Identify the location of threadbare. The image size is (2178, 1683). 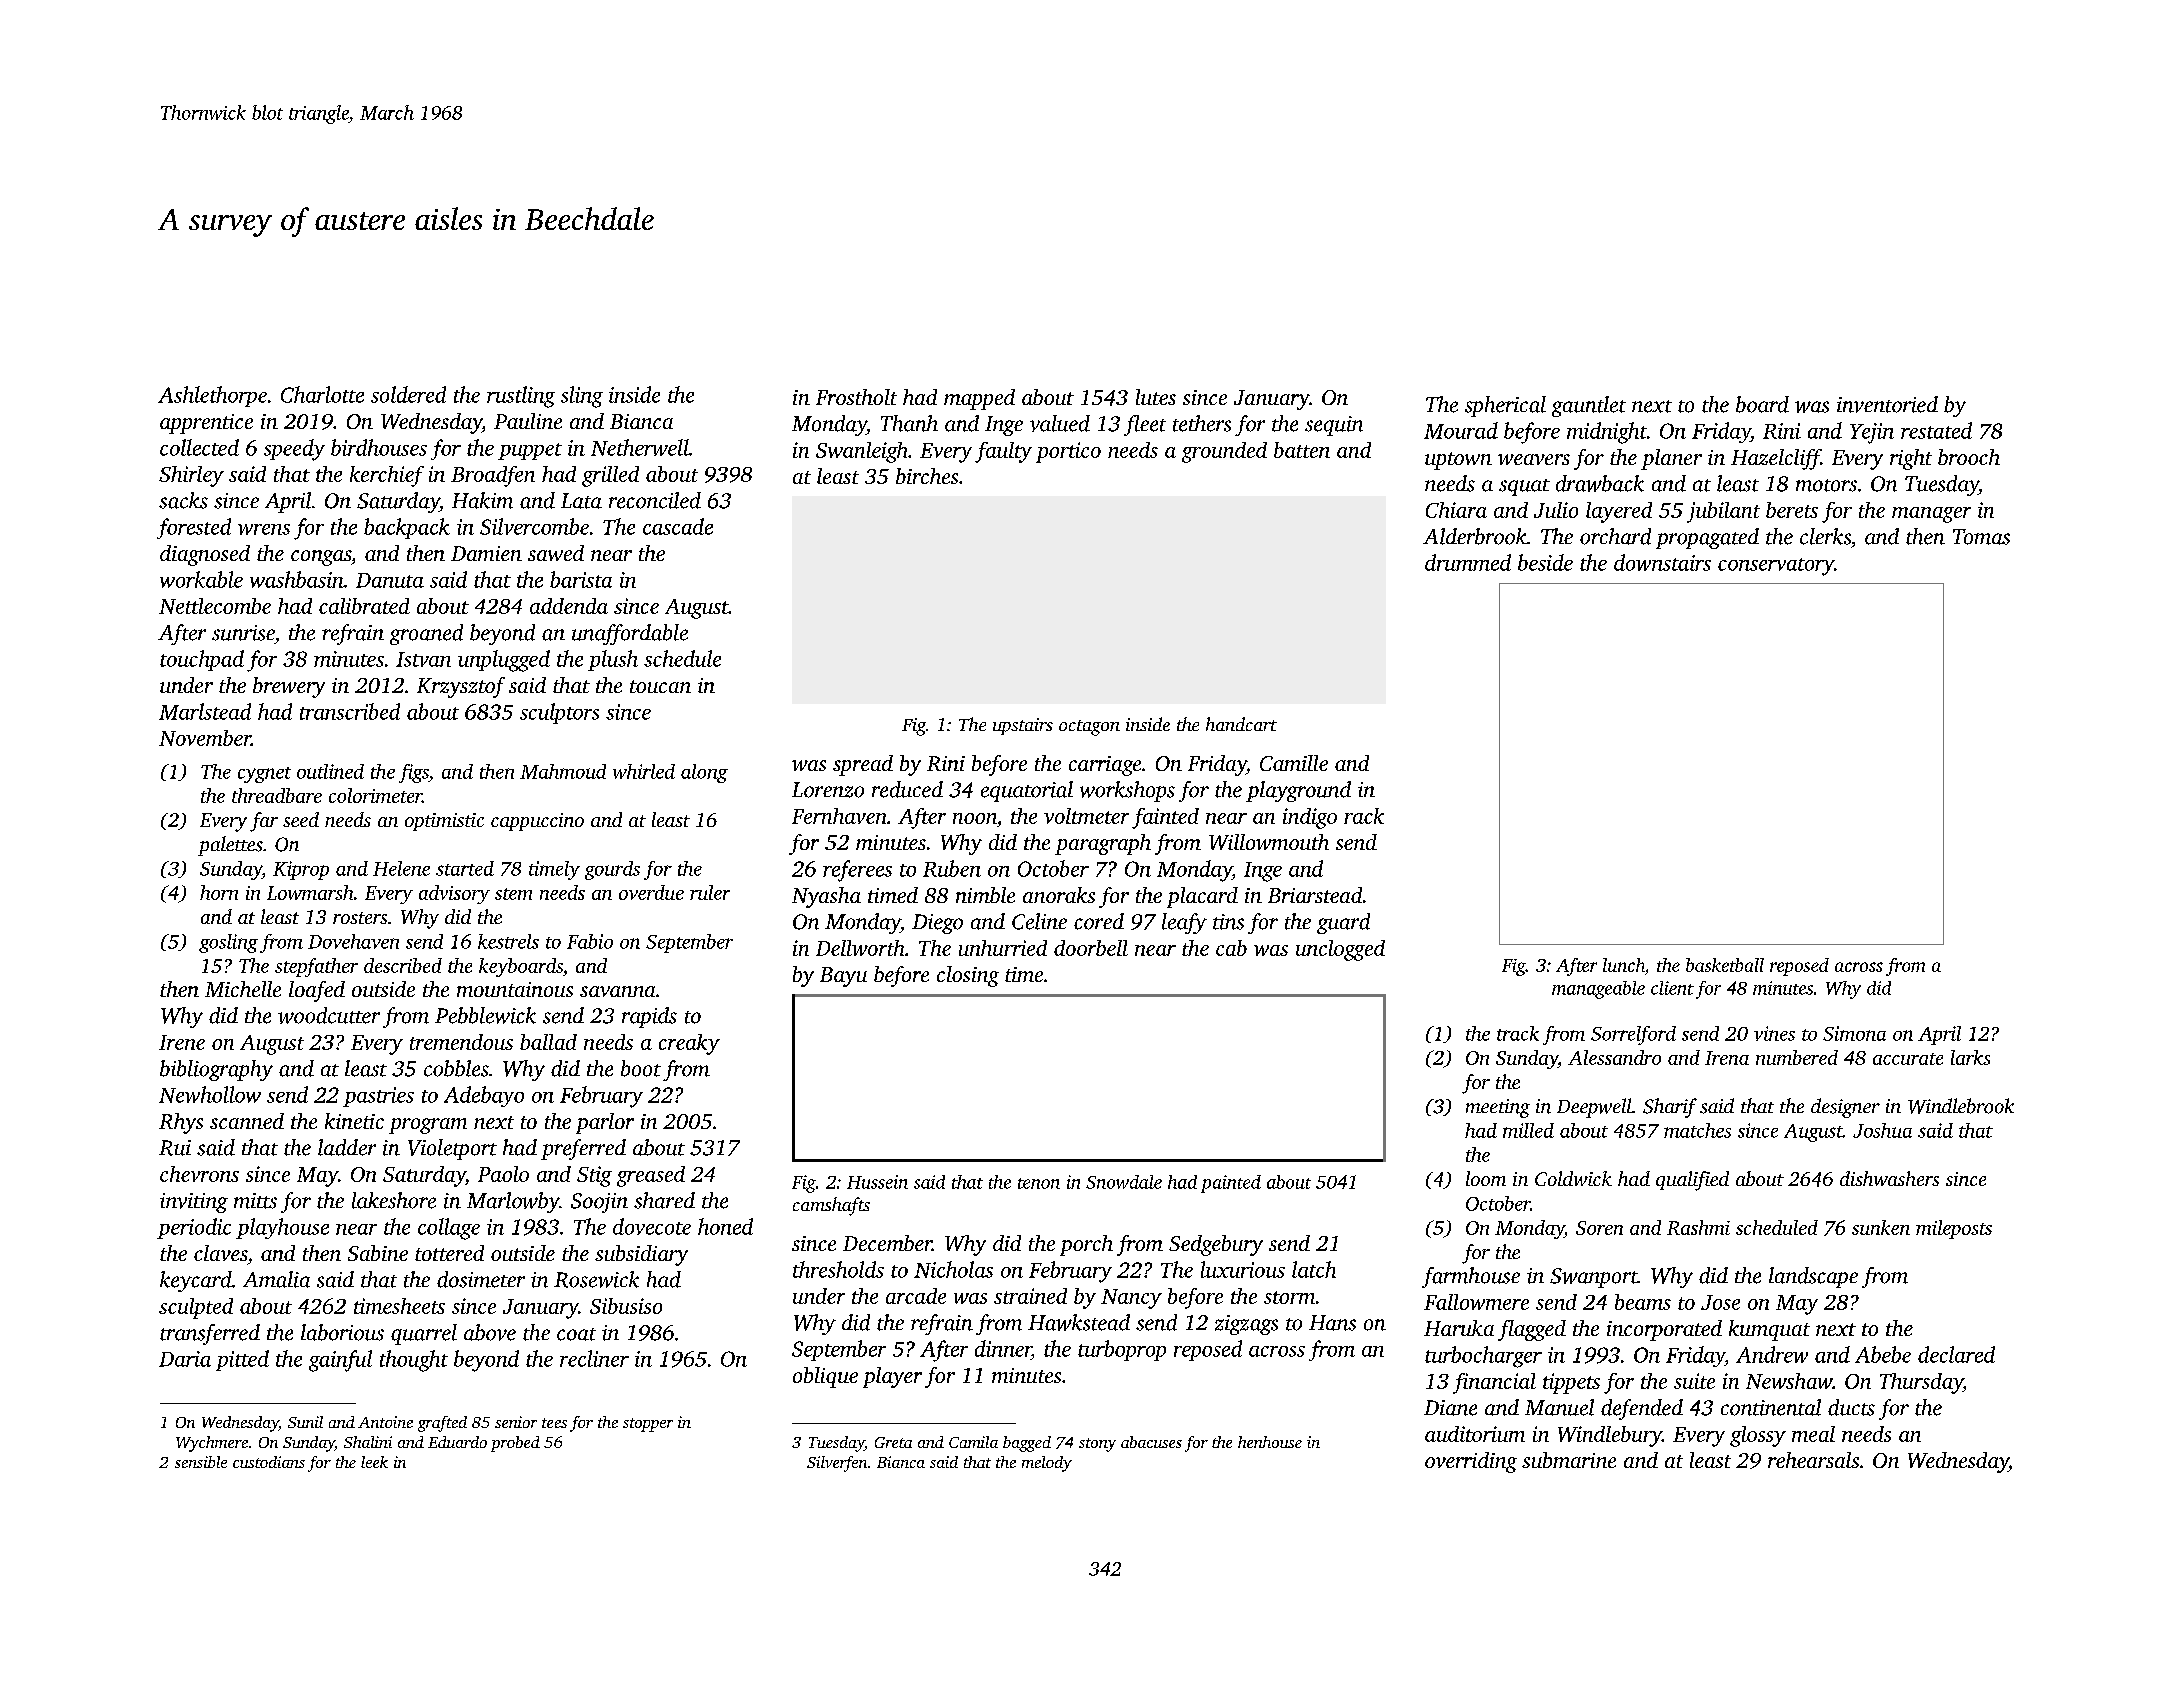
(277, 795).
